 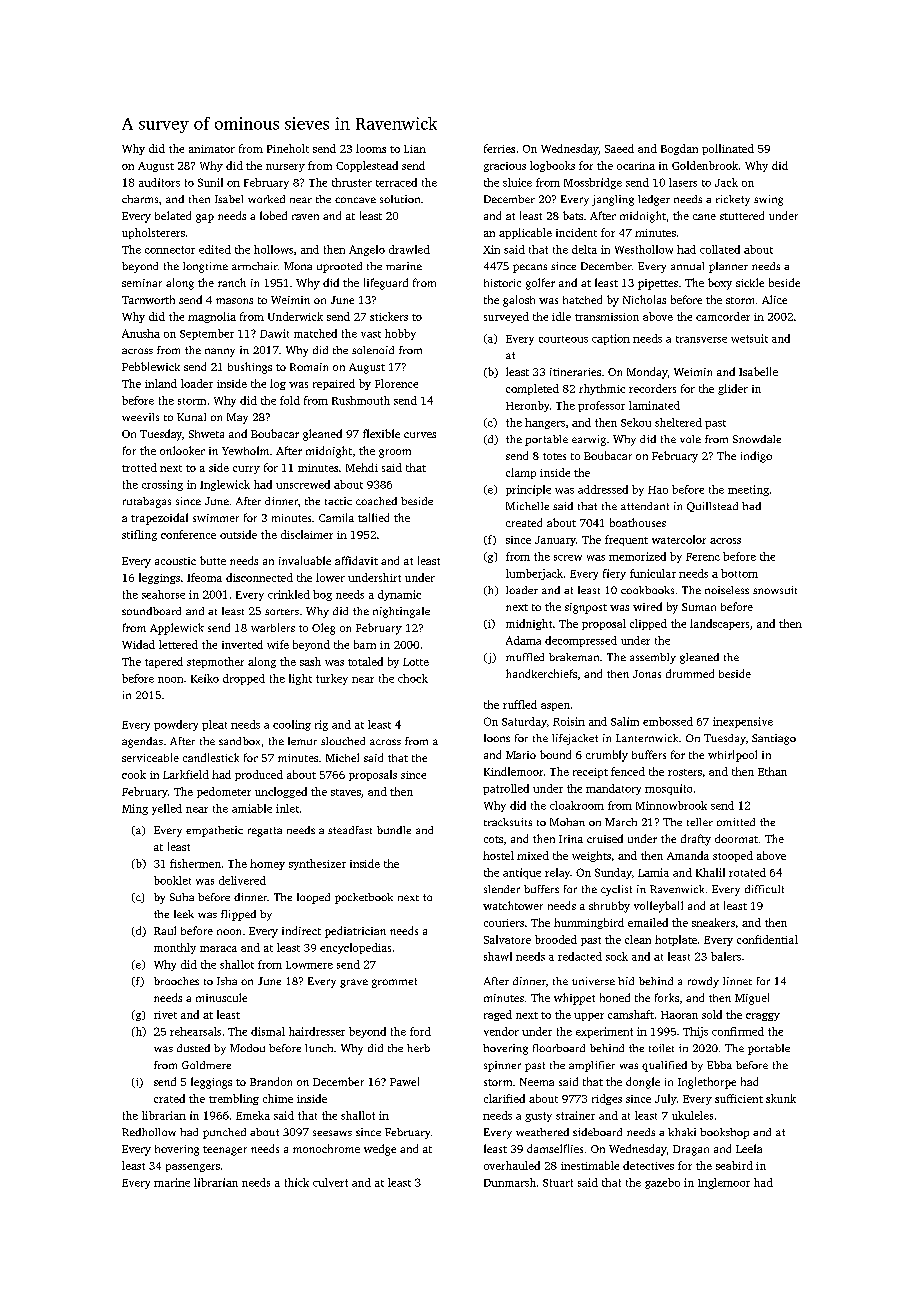 I want to click on auditors, so click(x=159, y=182).
